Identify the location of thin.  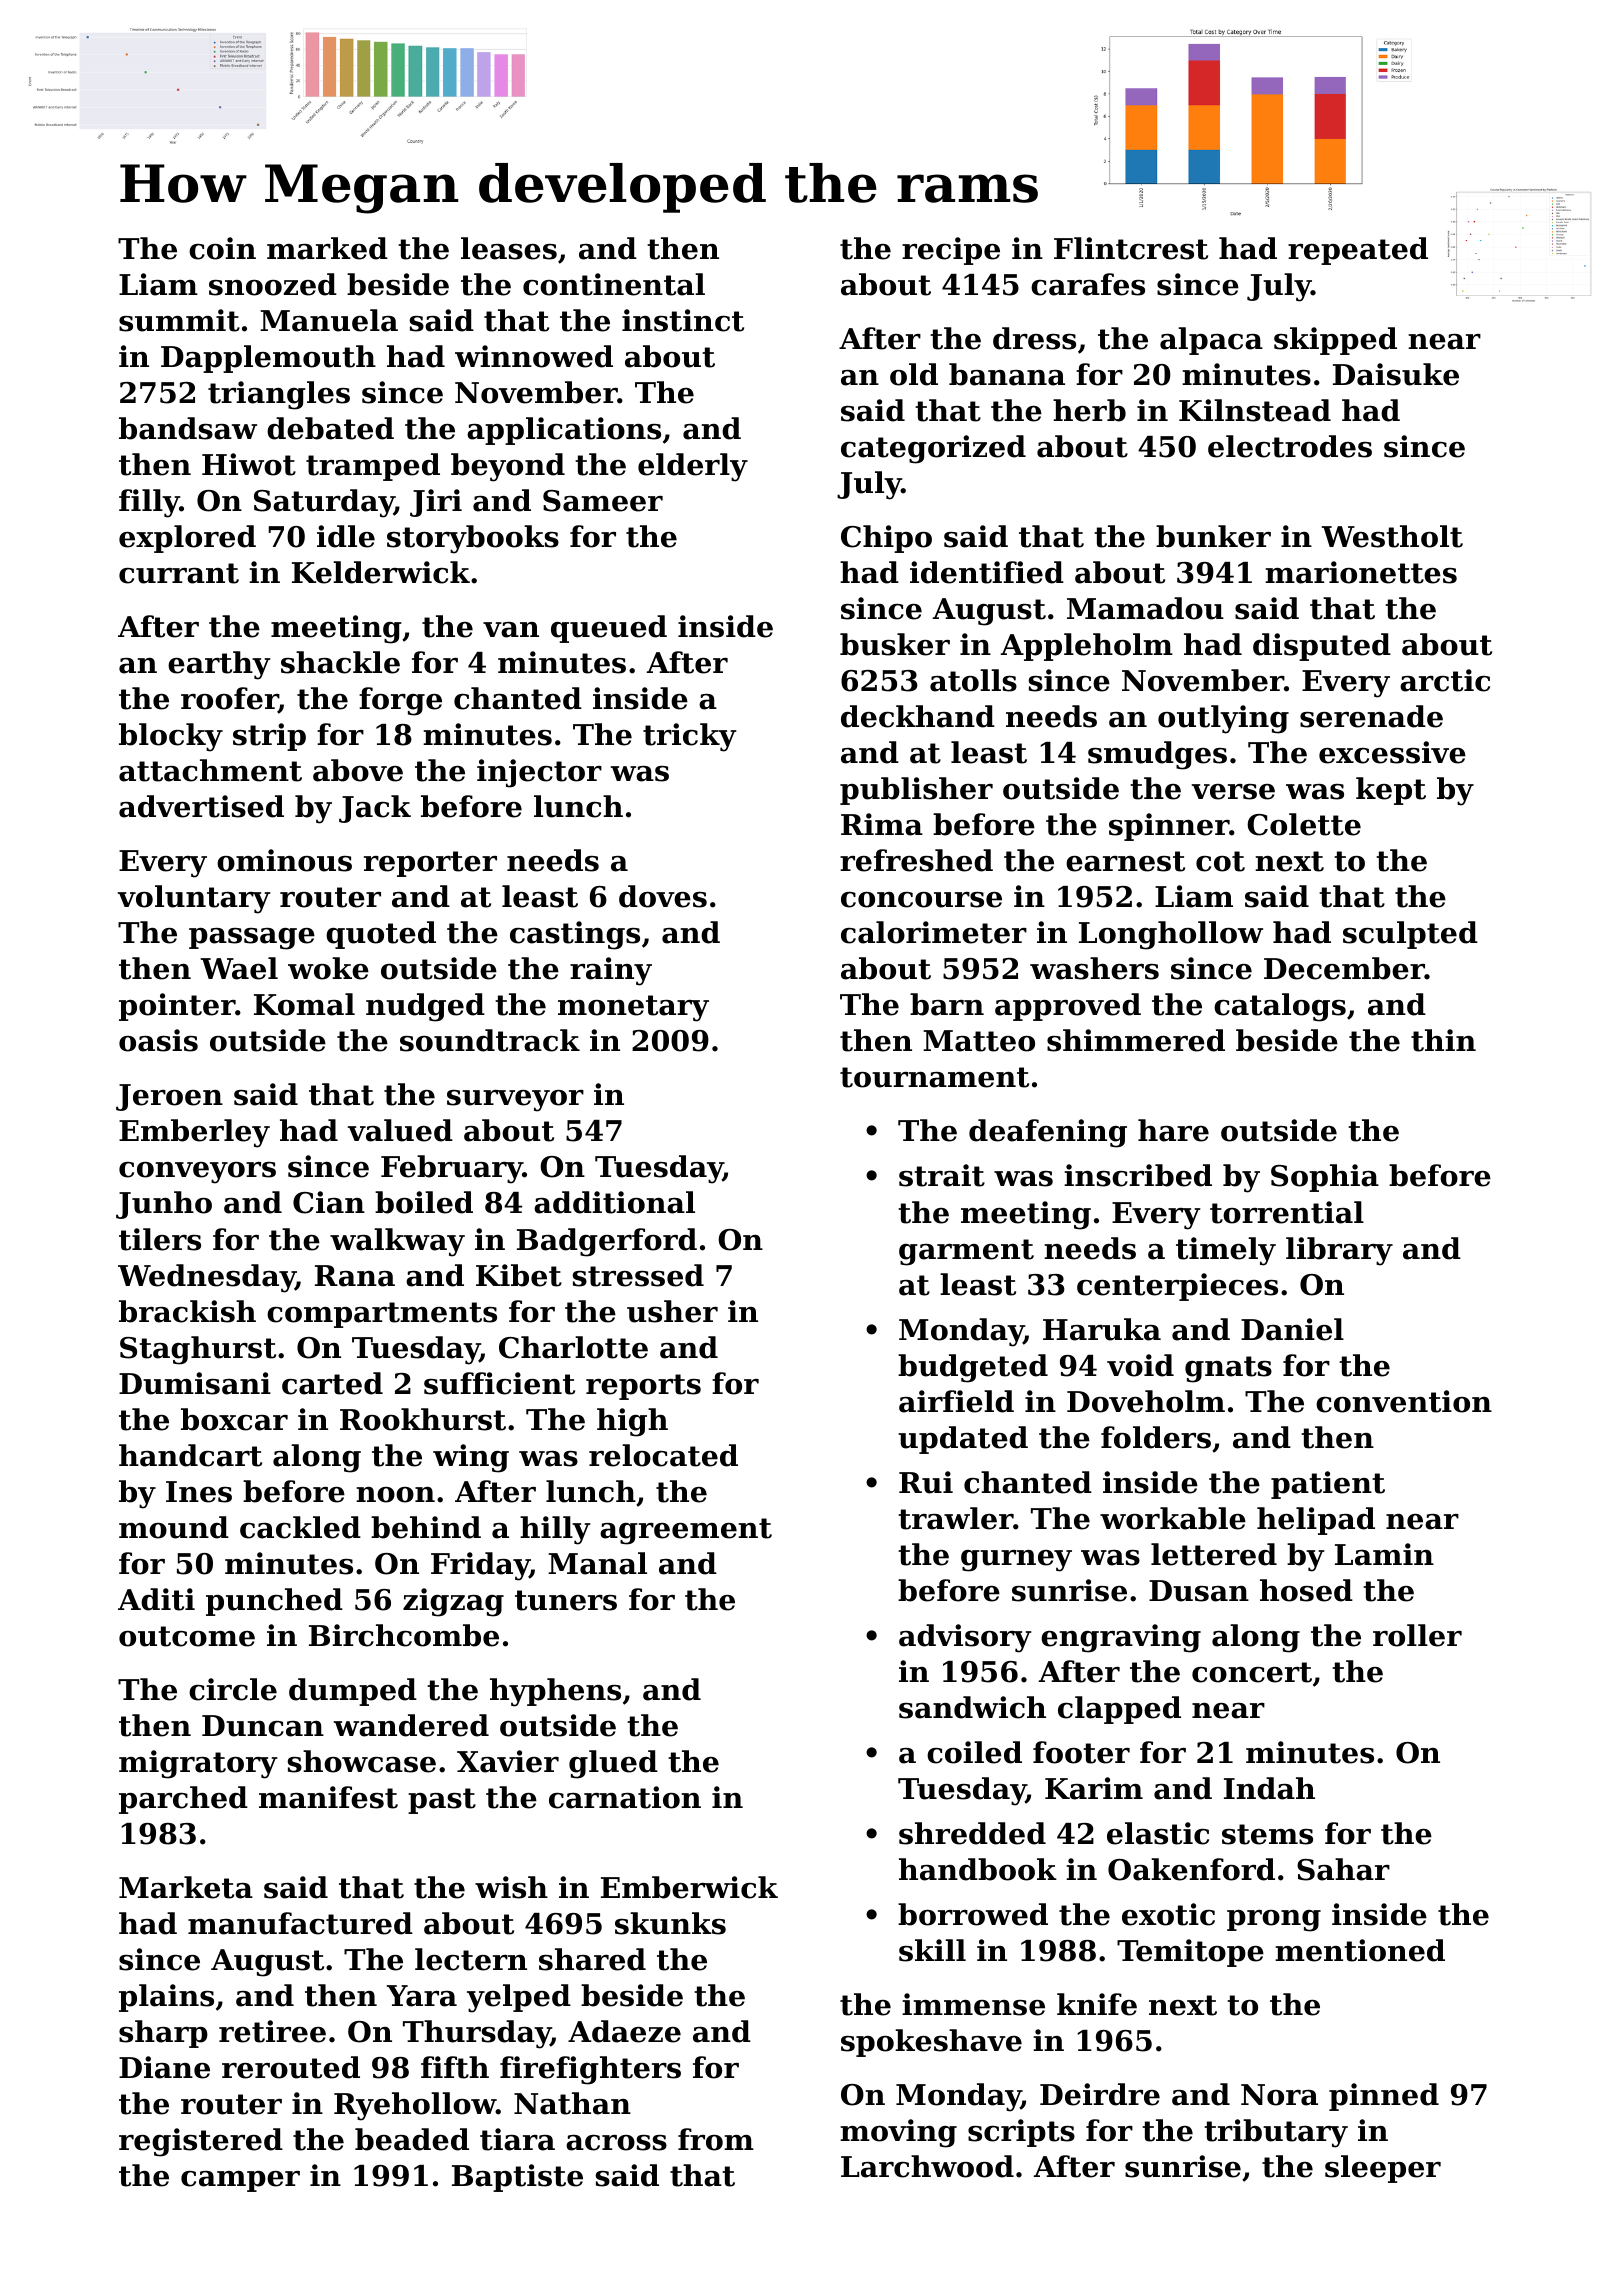
(1443, 1040).
